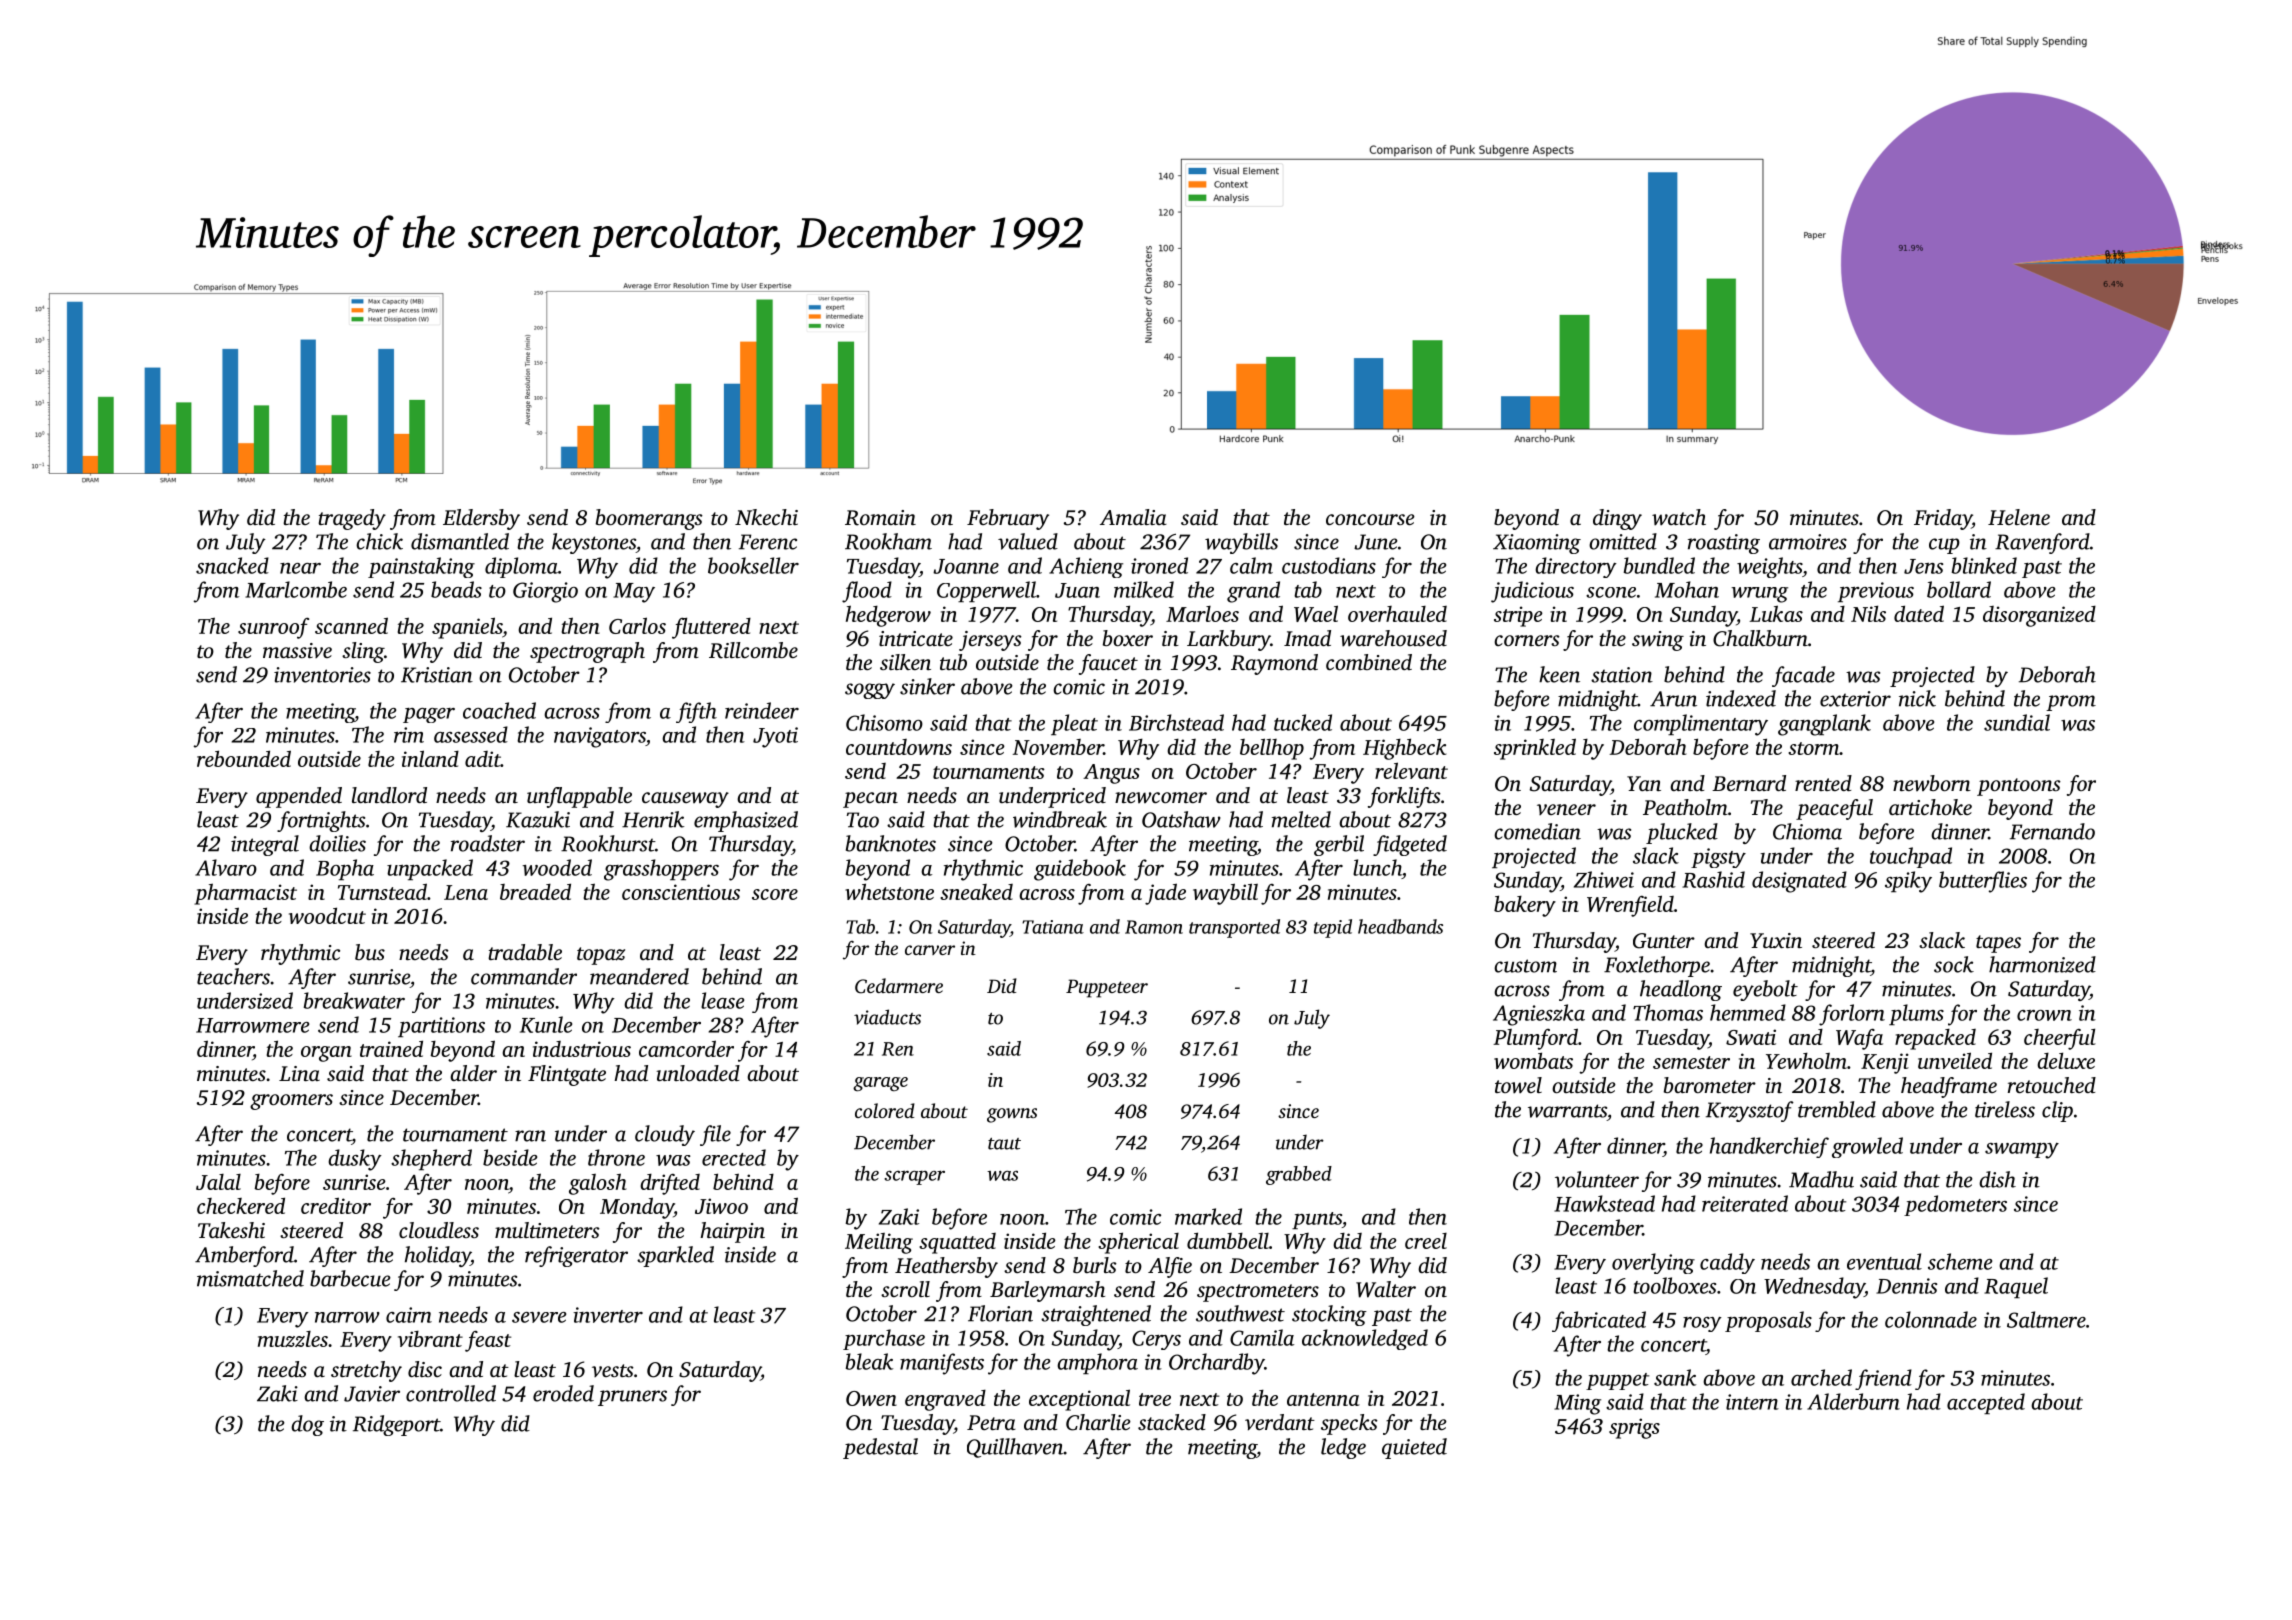  Describe the element at coordinates (307, 1425) in the document. I see `dog` at that location.
